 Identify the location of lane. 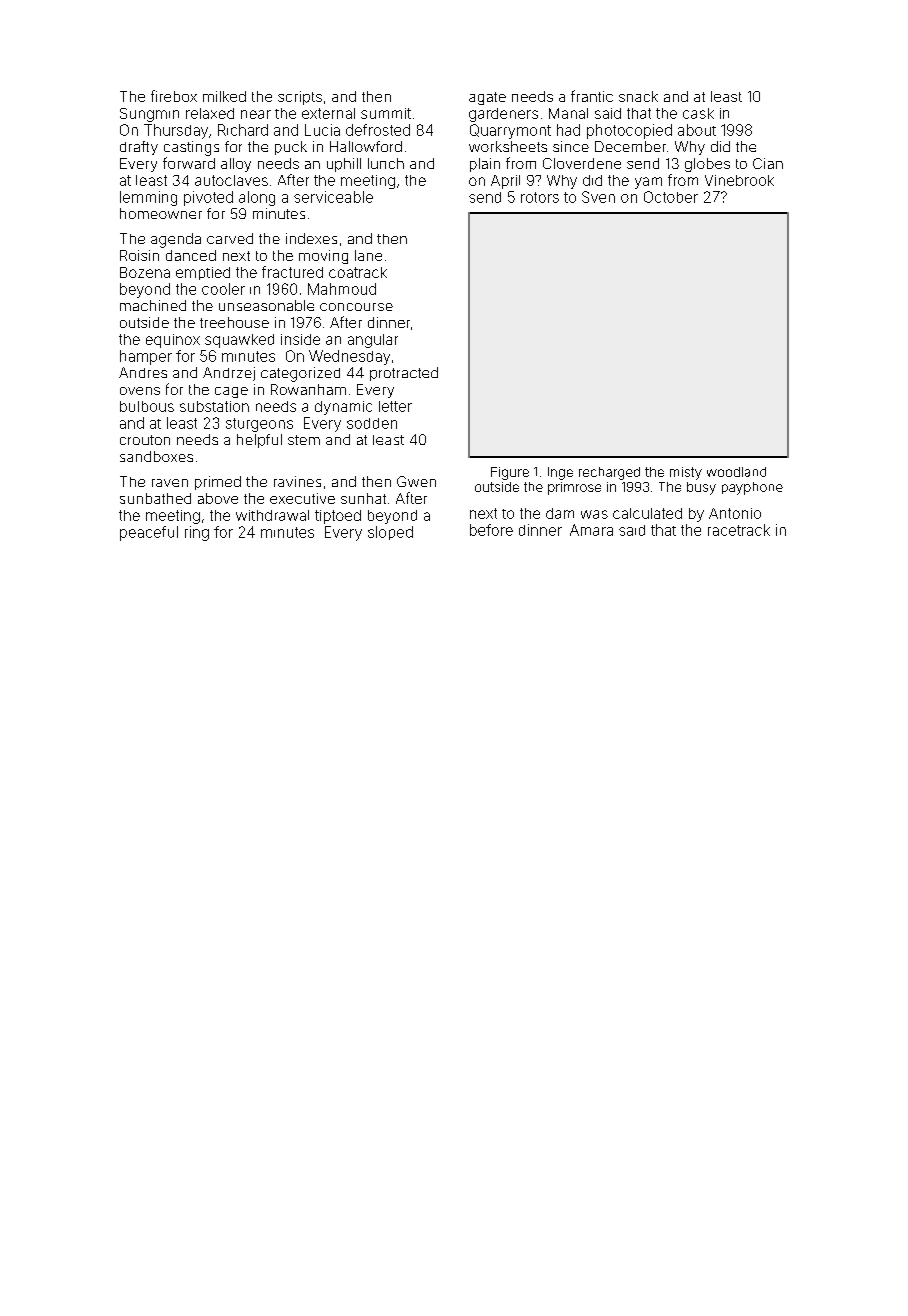
(368, 255).
